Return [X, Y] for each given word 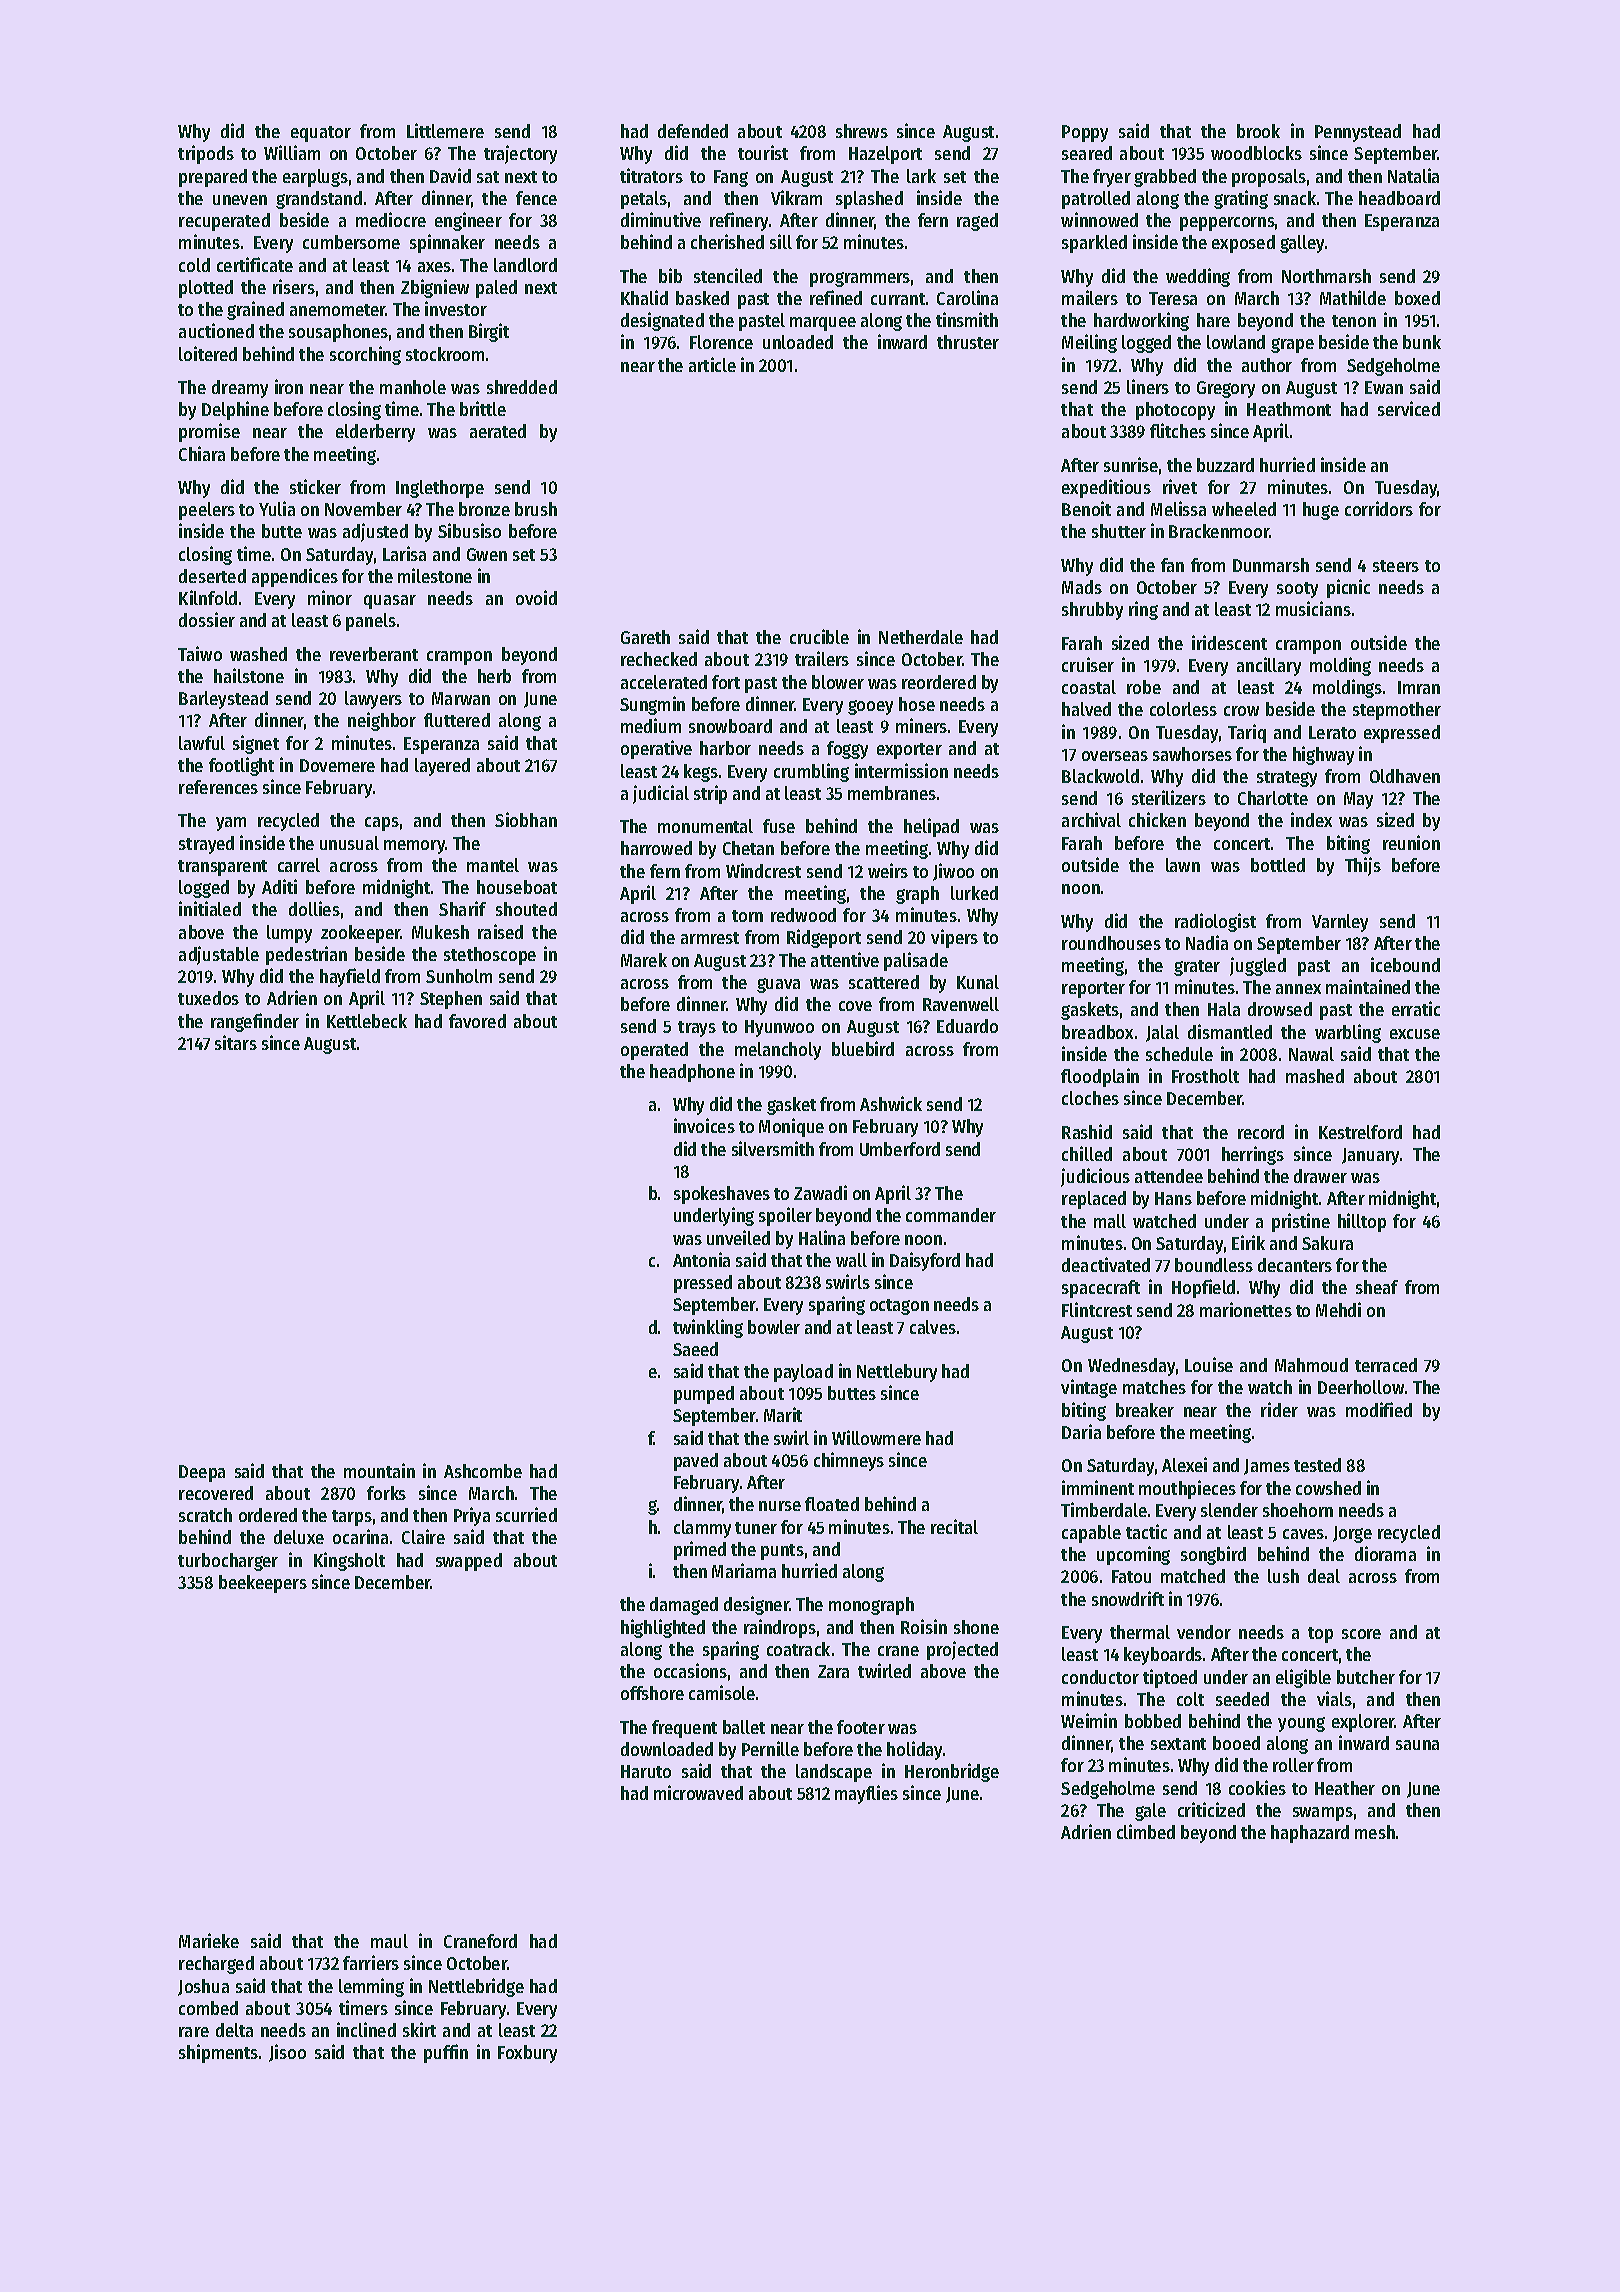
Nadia [1207, 942]
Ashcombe [483, 1471]
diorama [1385, 1553]
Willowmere [876, 1437]
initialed [210, 908]
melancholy [778, 1051]
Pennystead [1358, 133]
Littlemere [445, 130]
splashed [869, 200]
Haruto [646, 1771]
